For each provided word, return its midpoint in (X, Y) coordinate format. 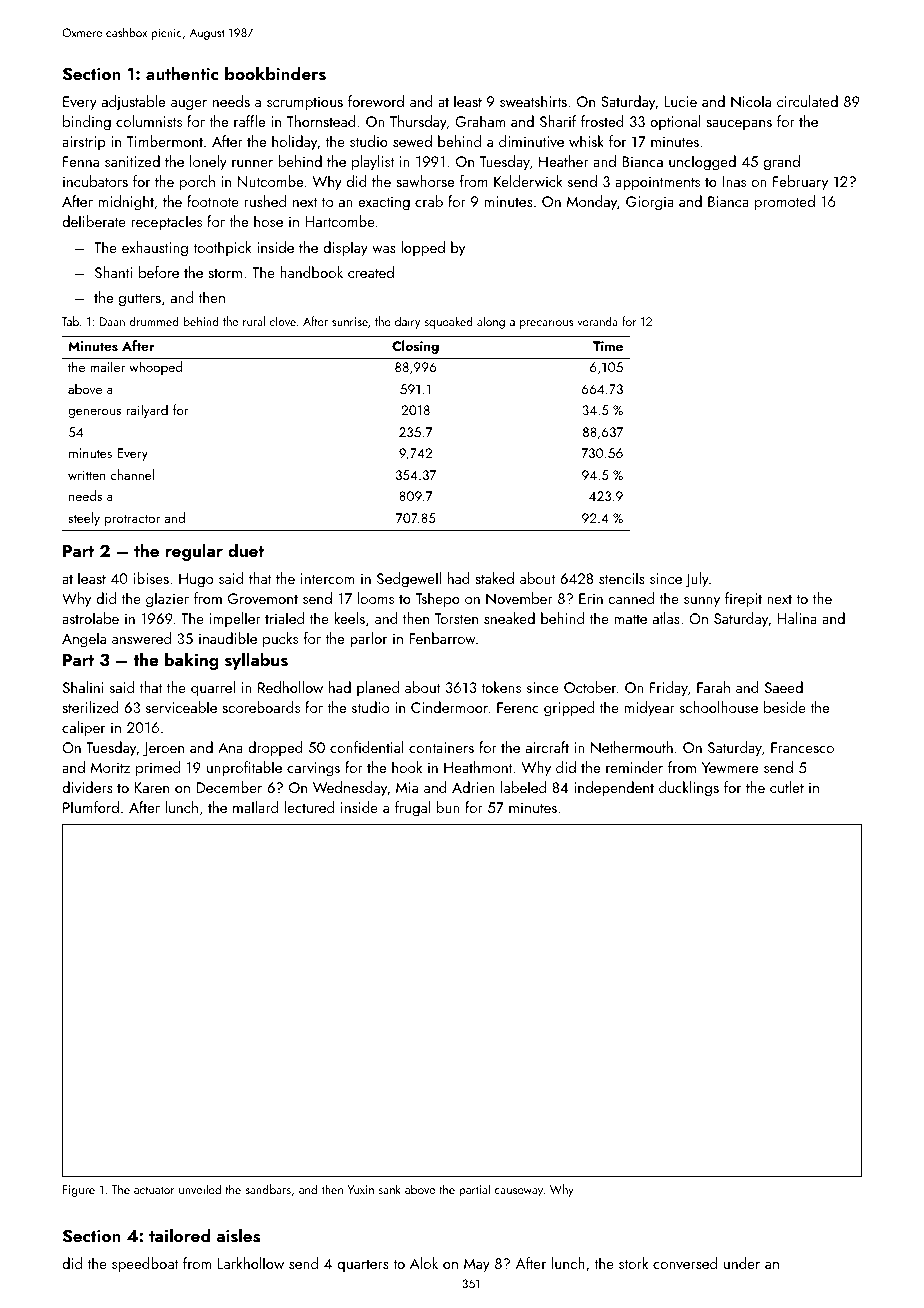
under (742, 1263)
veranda (597, 321)
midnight (126, 203)
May (477, 1265)
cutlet (787, 787)
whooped (155, 368)
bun (448, 807)
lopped (423, 249)
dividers (87, 787)
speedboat (145, 1265)
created (371, 272)
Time (608, 346)
